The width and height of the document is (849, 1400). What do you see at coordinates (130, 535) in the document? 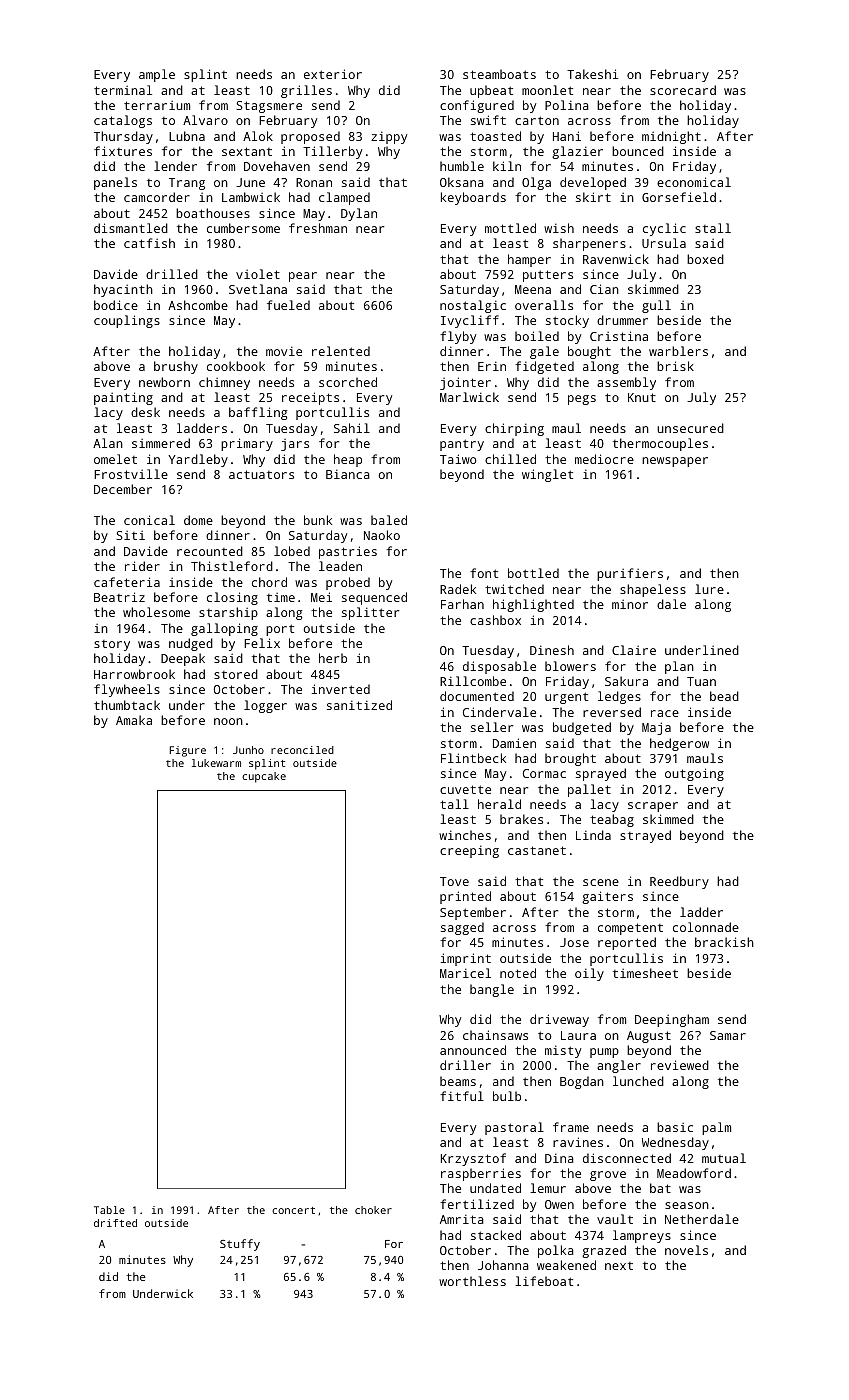
I see `Siti` at bounding box center [130, 535].
